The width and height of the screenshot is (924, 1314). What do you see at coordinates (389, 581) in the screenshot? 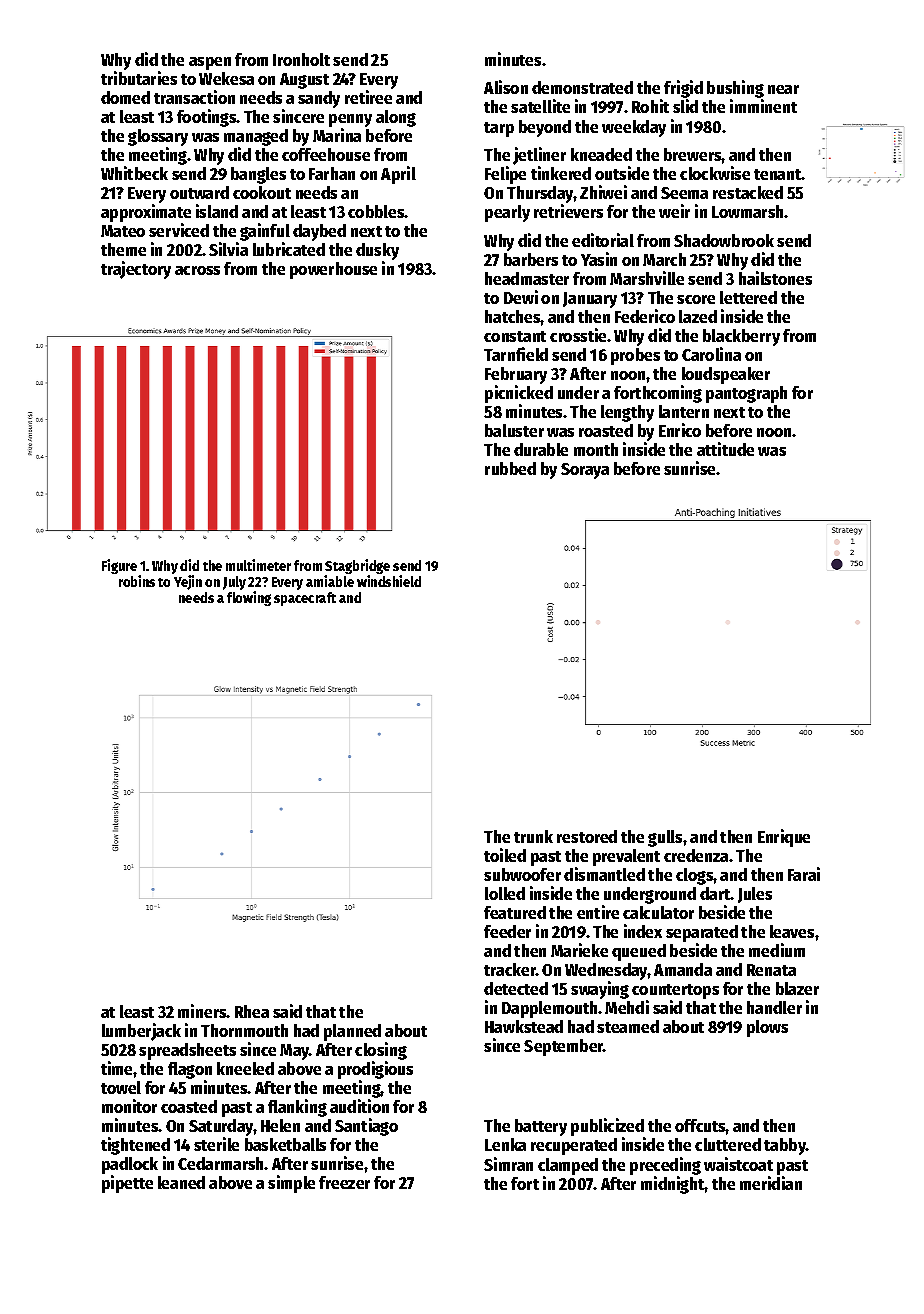
I see `windshield` at bounding box center [389, 581].
